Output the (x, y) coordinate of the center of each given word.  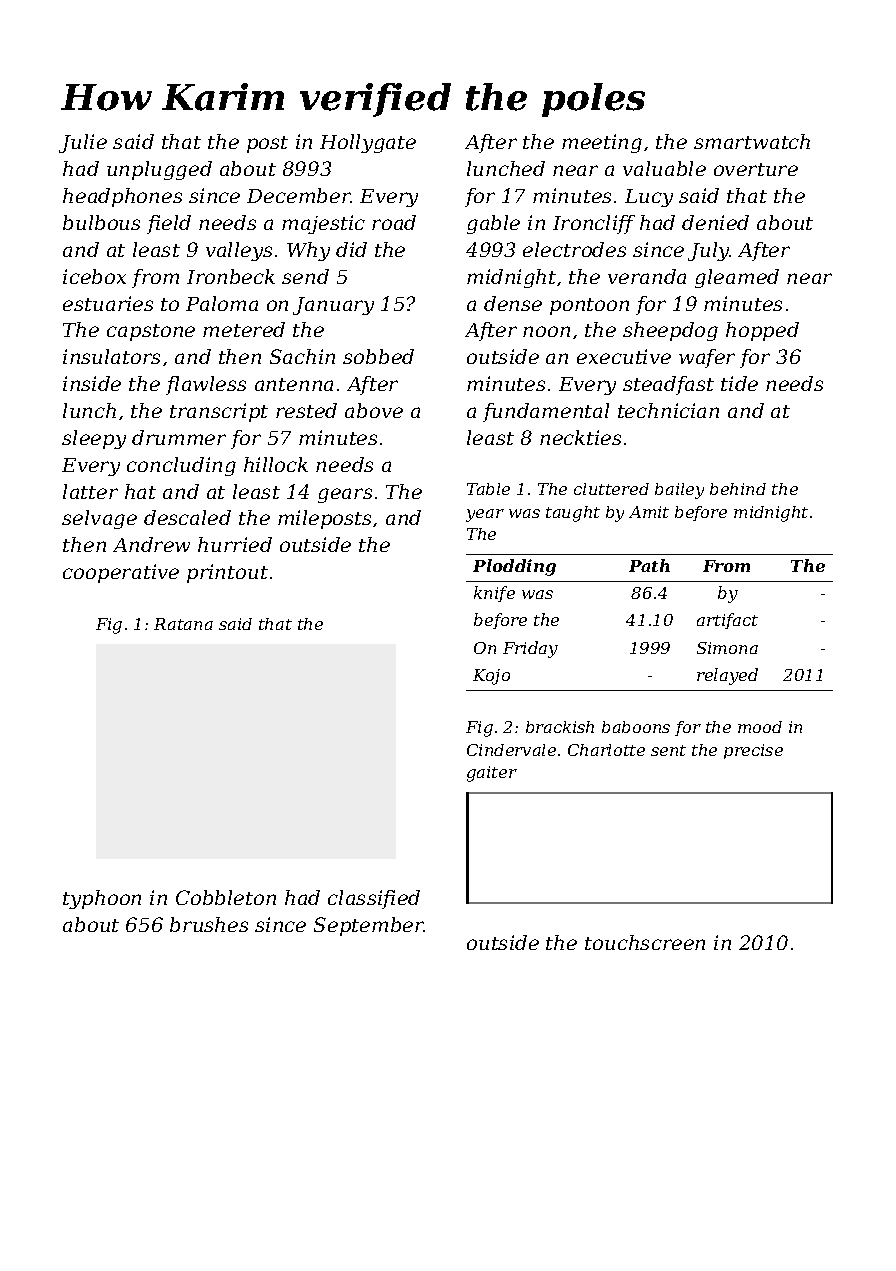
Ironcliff (594, 224)
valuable (664, 168)
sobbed (378, 356)
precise (753, 751)
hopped (762, 331)
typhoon (102, 899)
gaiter (492, 774)
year (485, 515)
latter (90, 491)
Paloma (222, 303)
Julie (83, 143)
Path (649, 565)
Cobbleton (226, 897)
